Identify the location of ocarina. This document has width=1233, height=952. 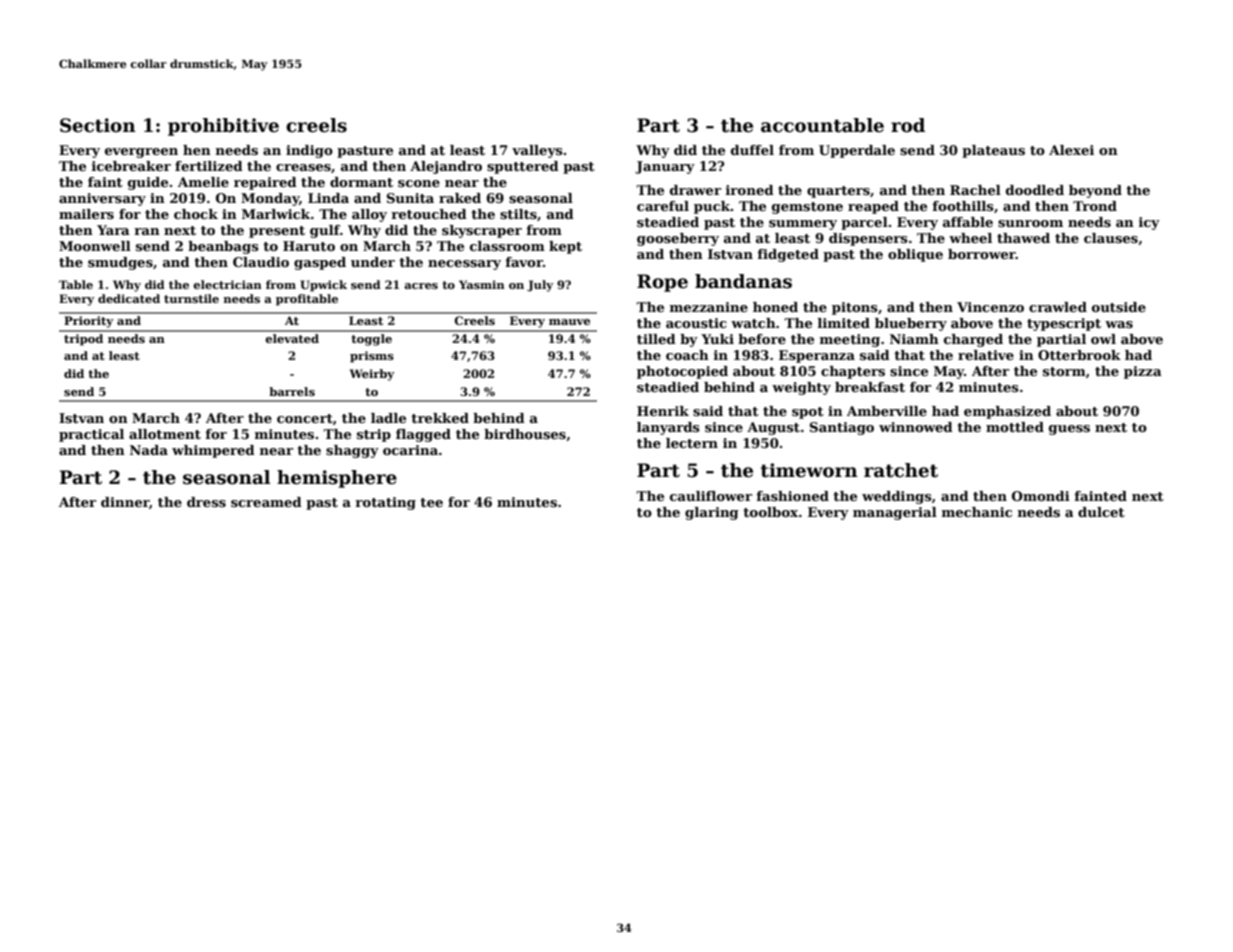
(410, 450).
